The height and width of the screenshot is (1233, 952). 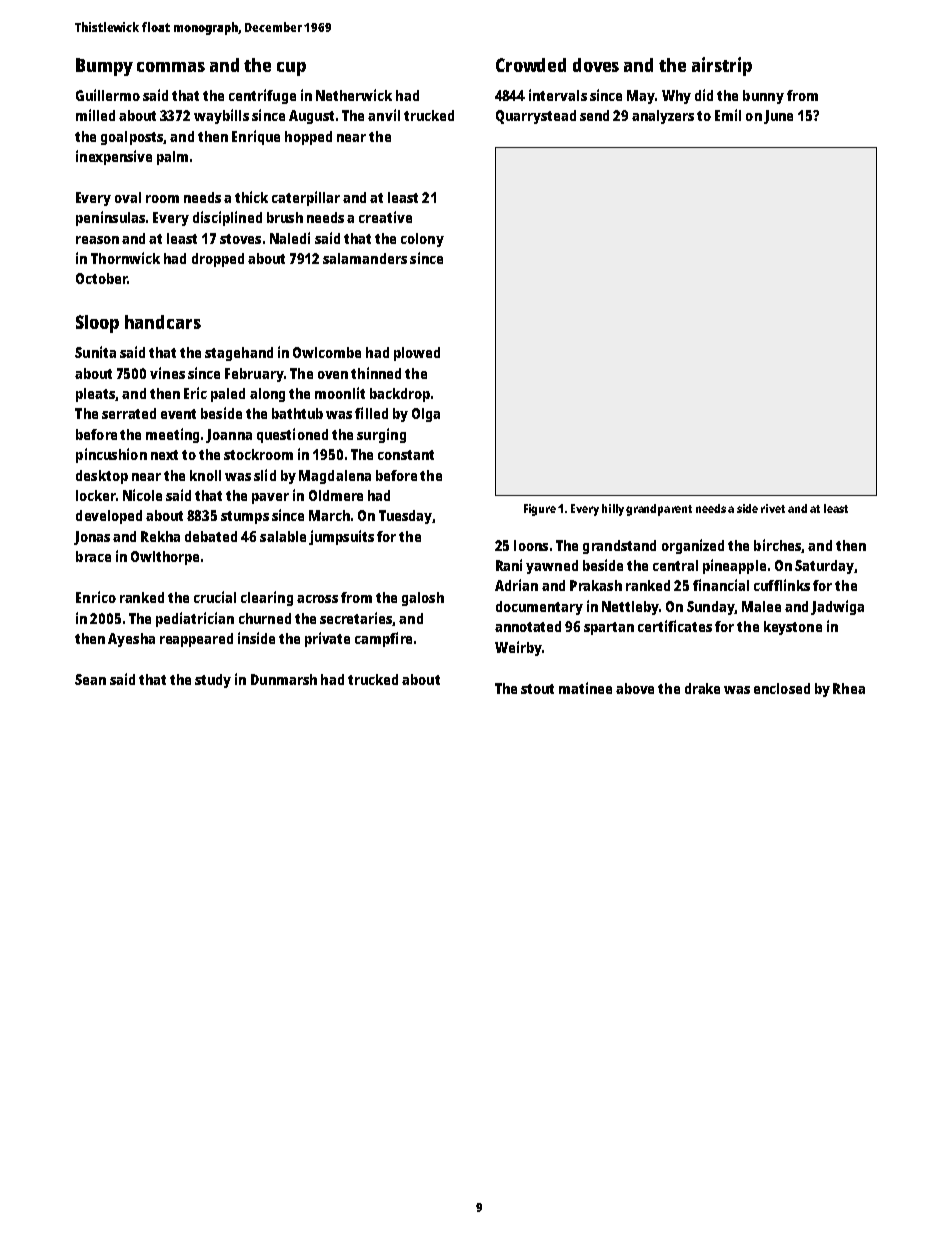 I want to click on Figure, so click(x=540, y=510).
